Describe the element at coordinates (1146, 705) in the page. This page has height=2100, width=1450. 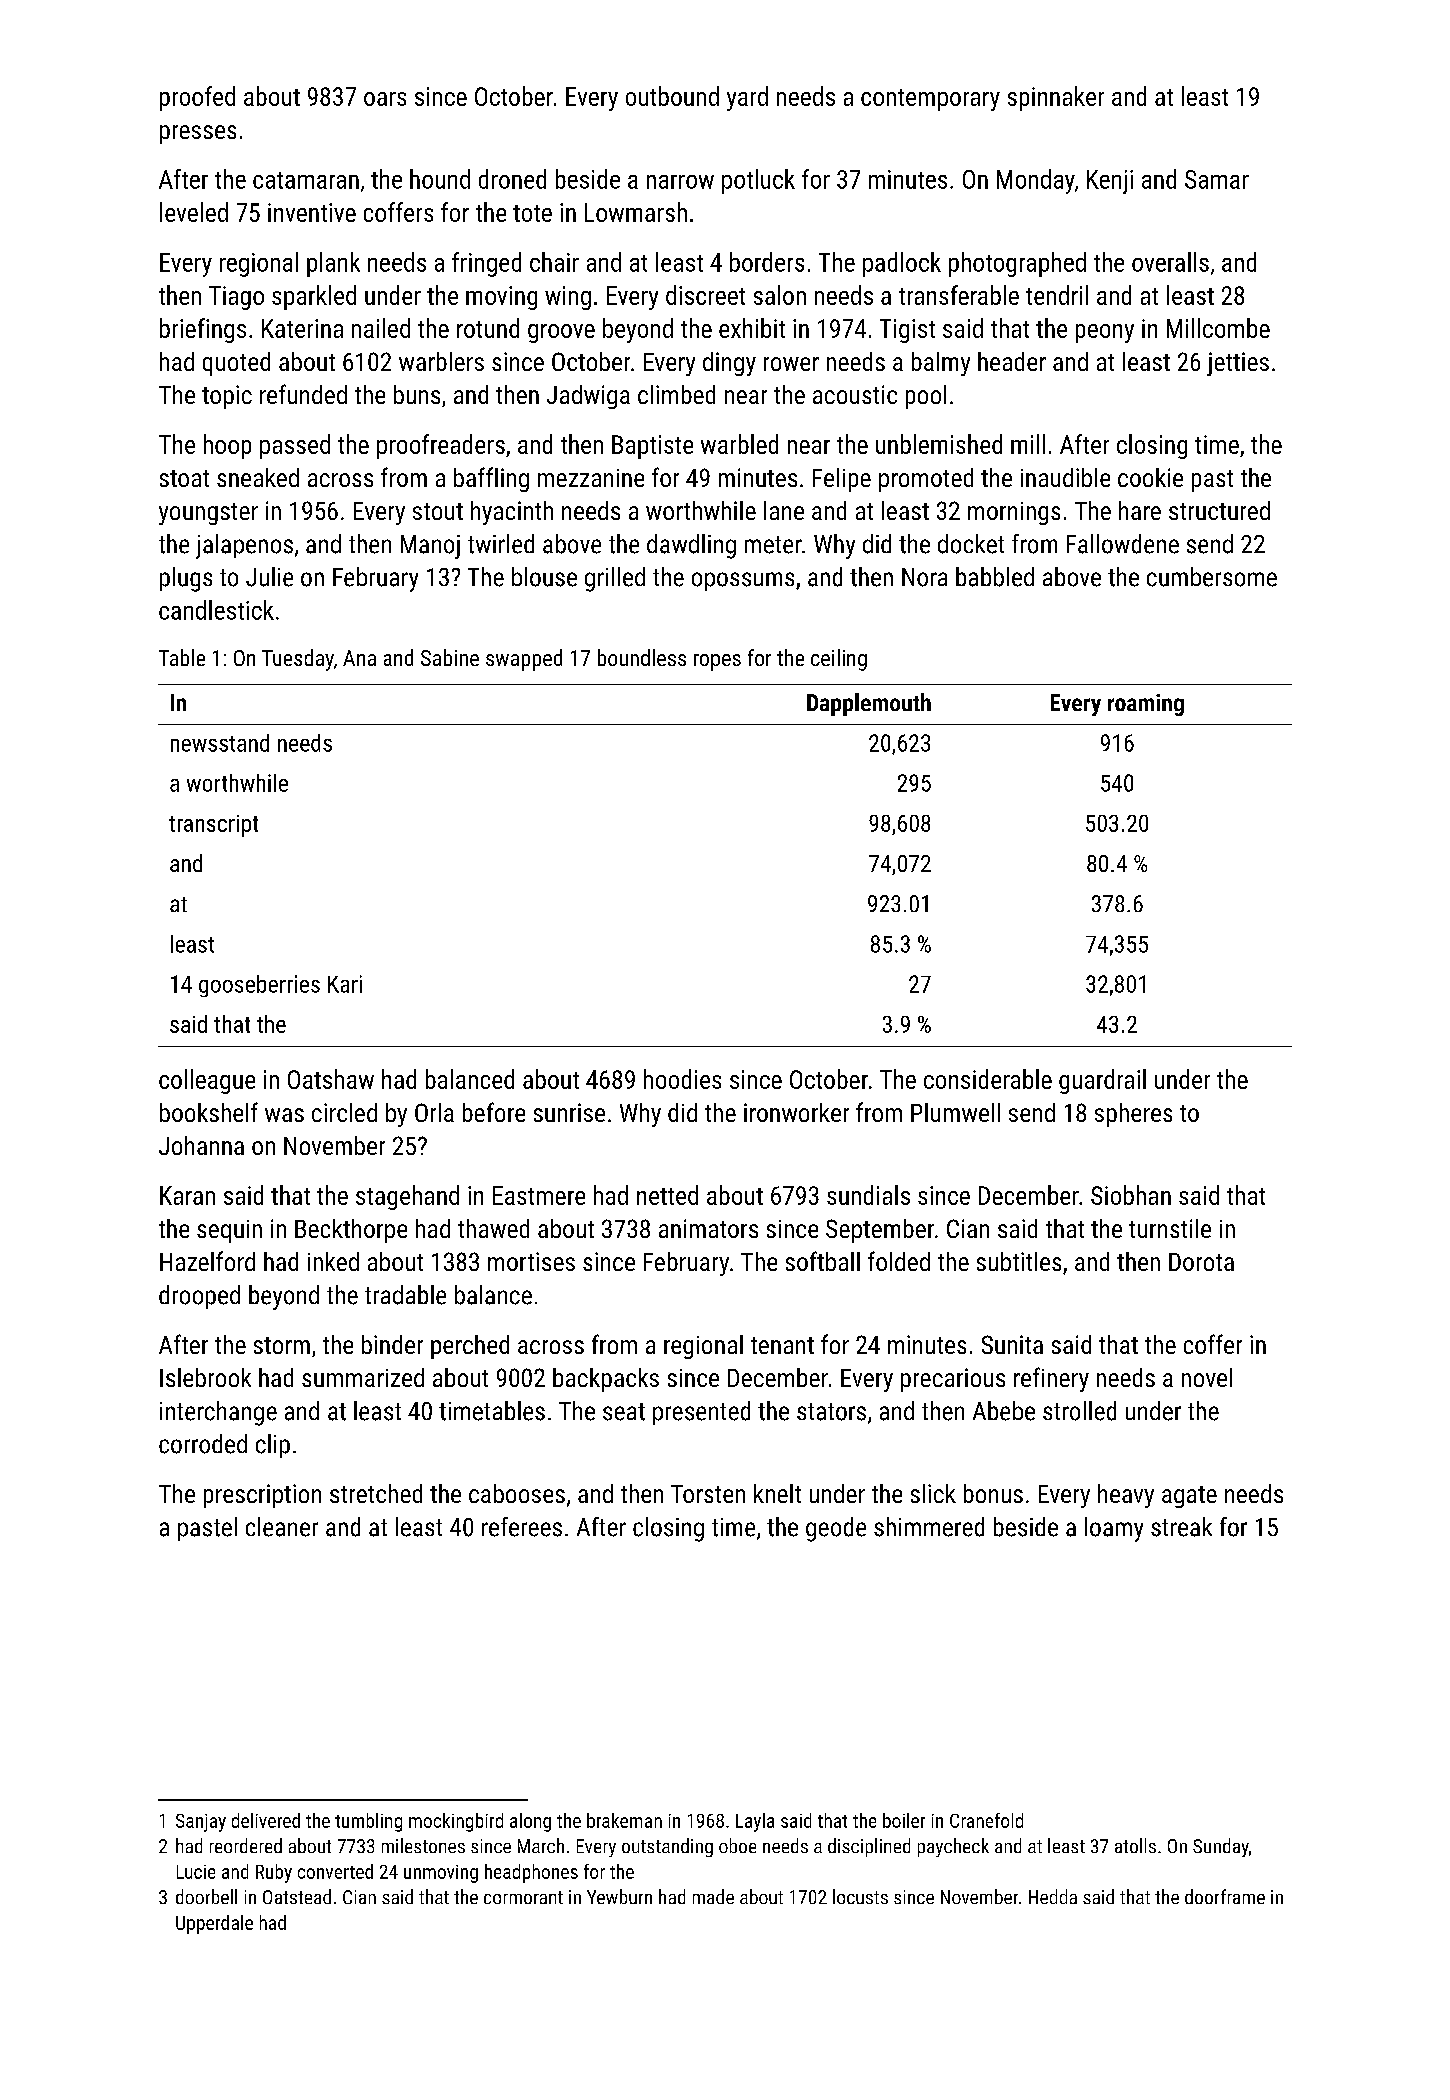
I see `roaming` at that location.
